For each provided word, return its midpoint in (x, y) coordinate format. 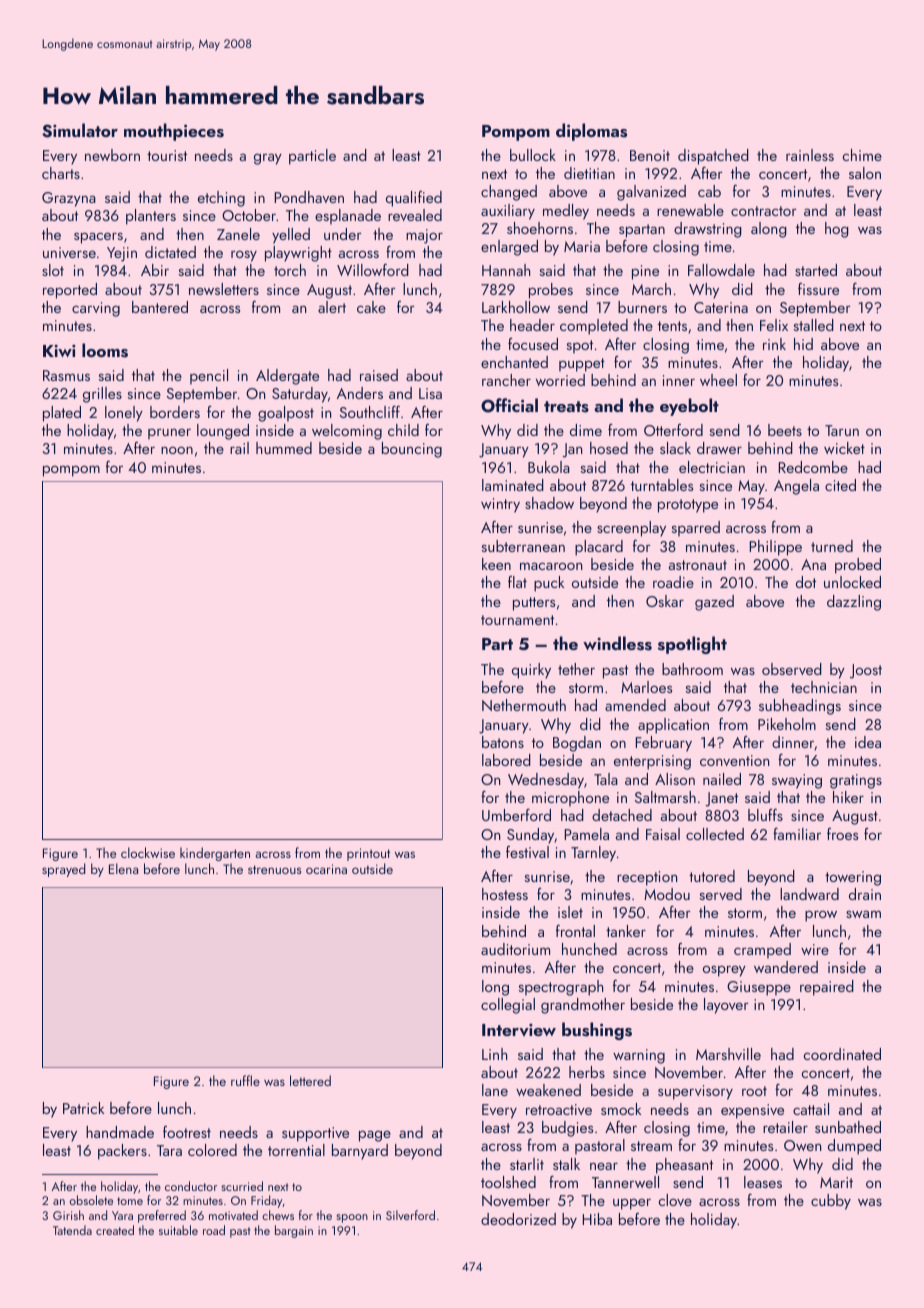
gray (268, 159)
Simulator (80, 130)
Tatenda (72, 1230)
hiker (848, 797)
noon (177, 450)
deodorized (518, 1219)
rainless (810, 155)
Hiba (597, 1219)
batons (503, 742)
